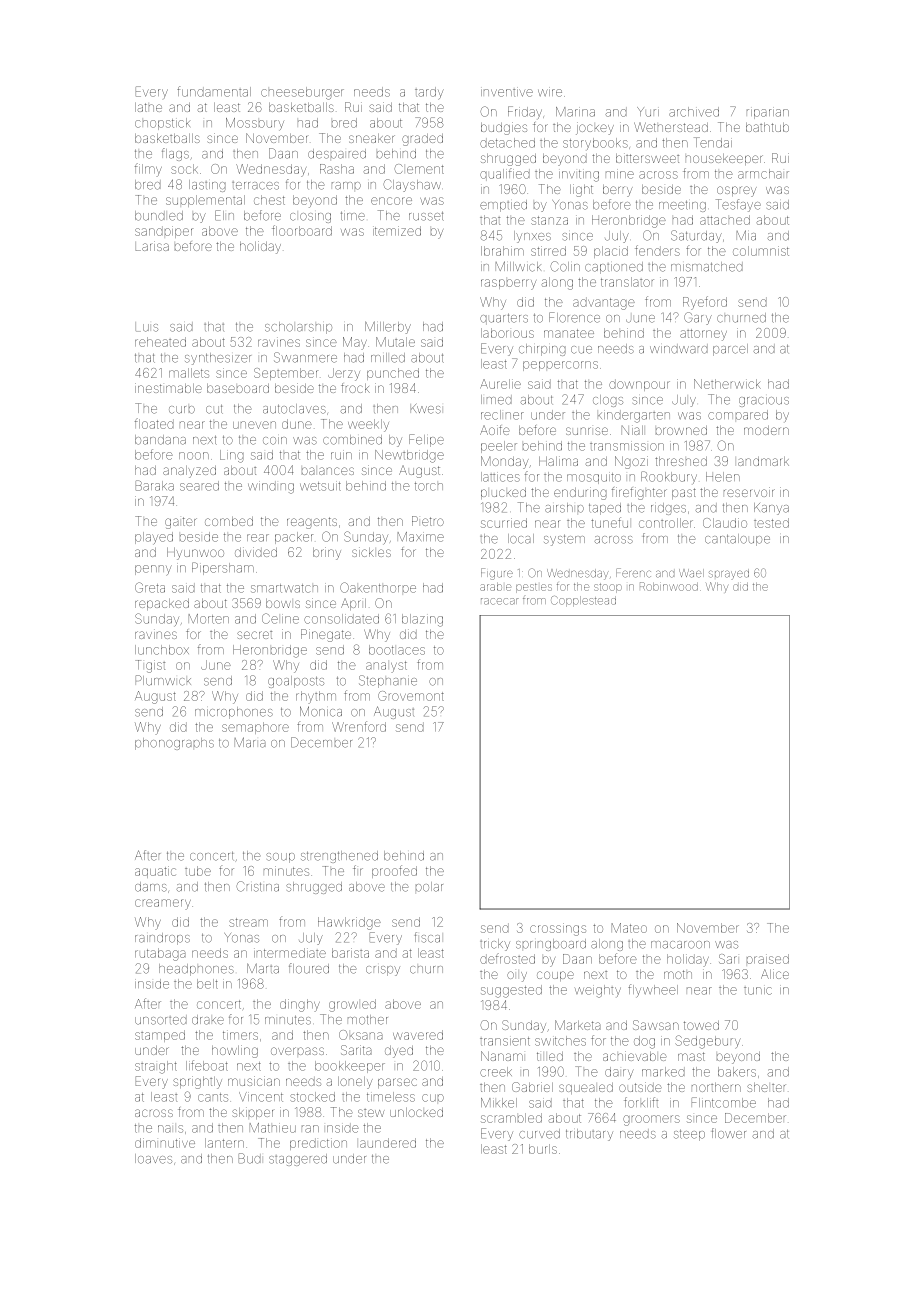 The image size is (924, 1314). Describe the element at coordinates (148, 107) in the page. I see `lathe` at that location.
